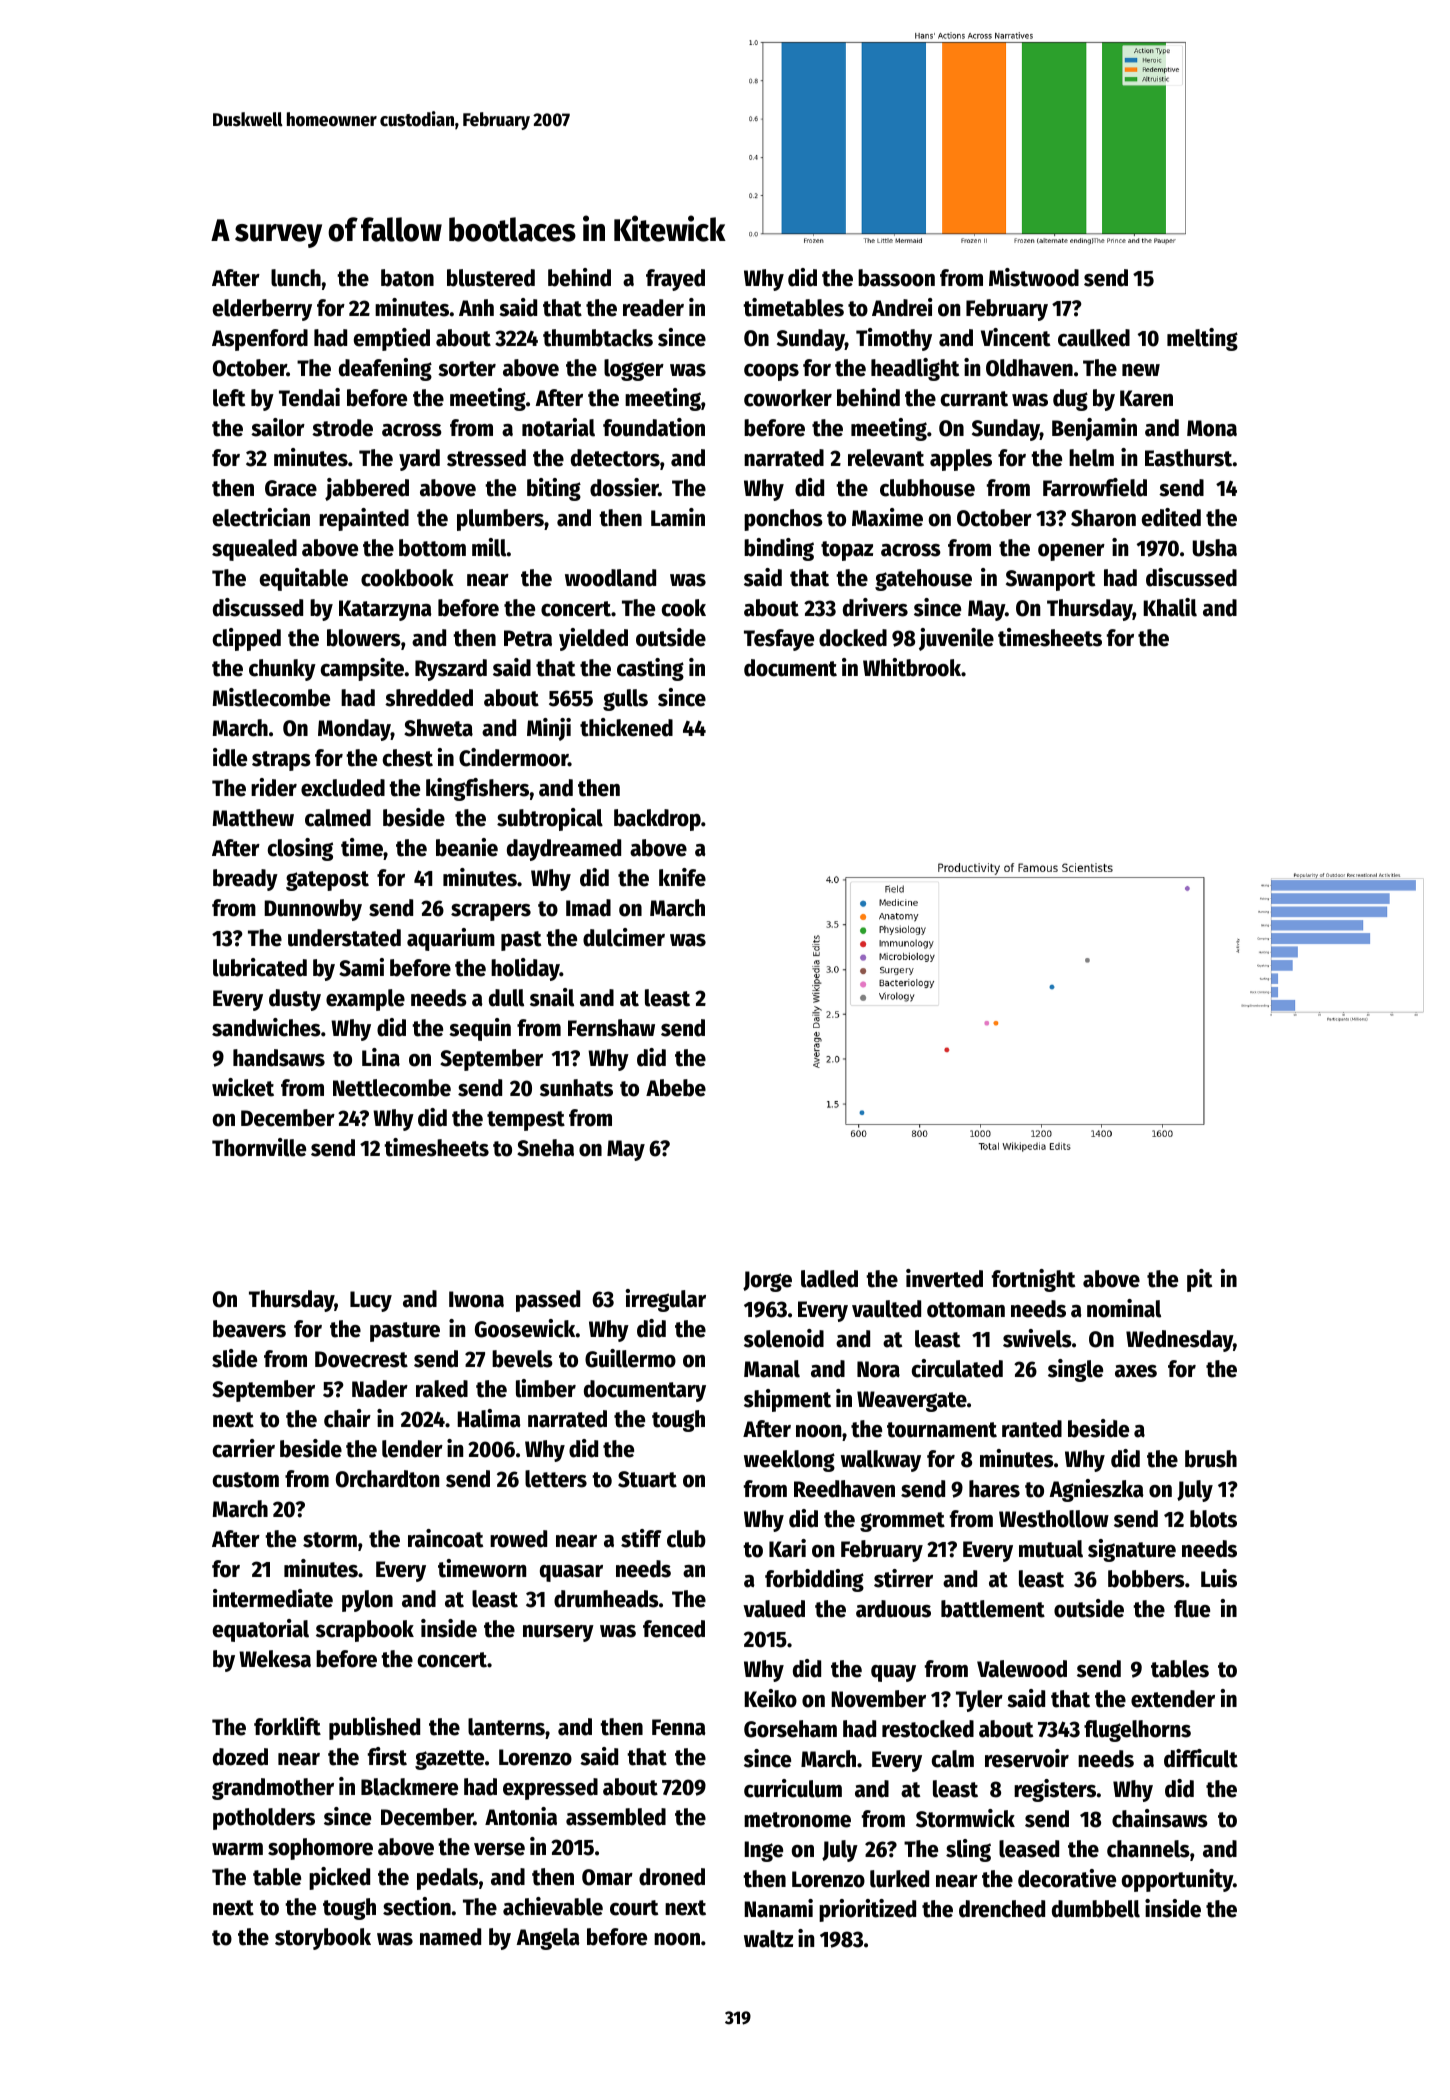 This screenshot has width=1450, height=2100. Describe the element at coordinates (1170, 607) in the screenshot. I see `Khalil` at that location.
